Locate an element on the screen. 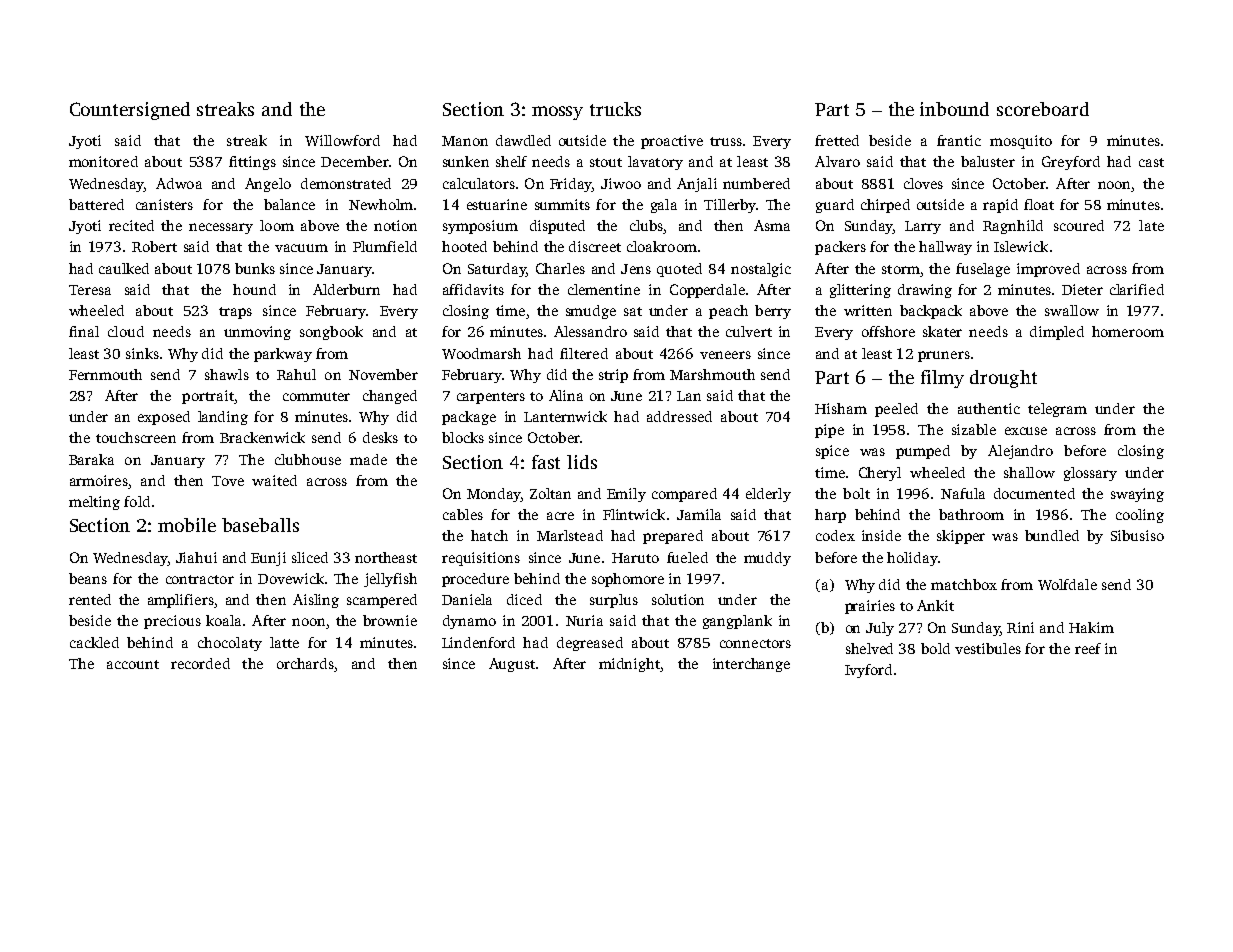 The width and height of the screenshot is (1233, 952). glossary is located at coordinates (1090, 474).
